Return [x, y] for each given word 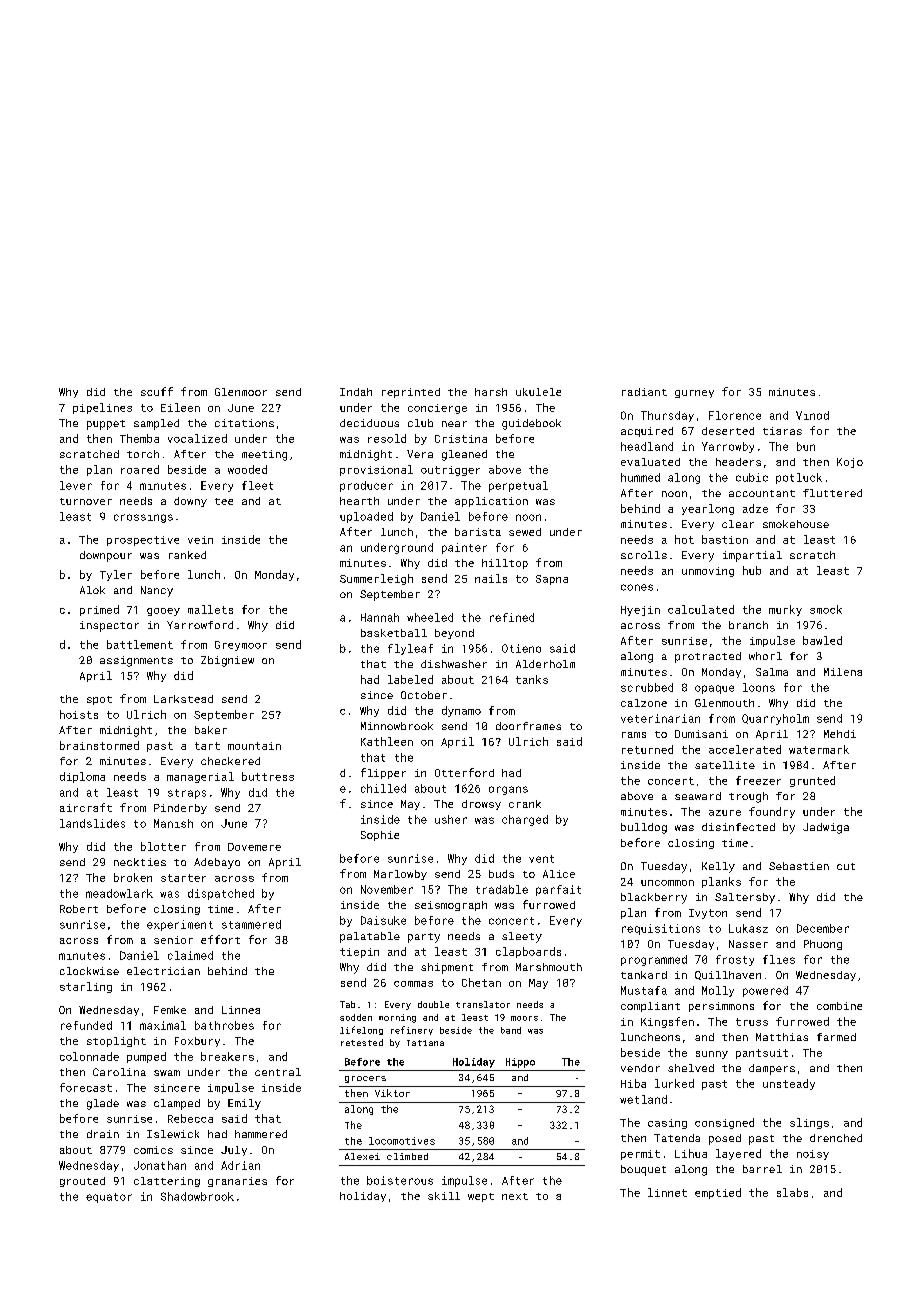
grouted [82, 1182]
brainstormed [99, 745]
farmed [836, 1037]
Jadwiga [826, 828]
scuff [157, 391]
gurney [694, 394]
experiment [180, 925]
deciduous [369, 423]
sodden [356, 1017]
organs [508, 790]
